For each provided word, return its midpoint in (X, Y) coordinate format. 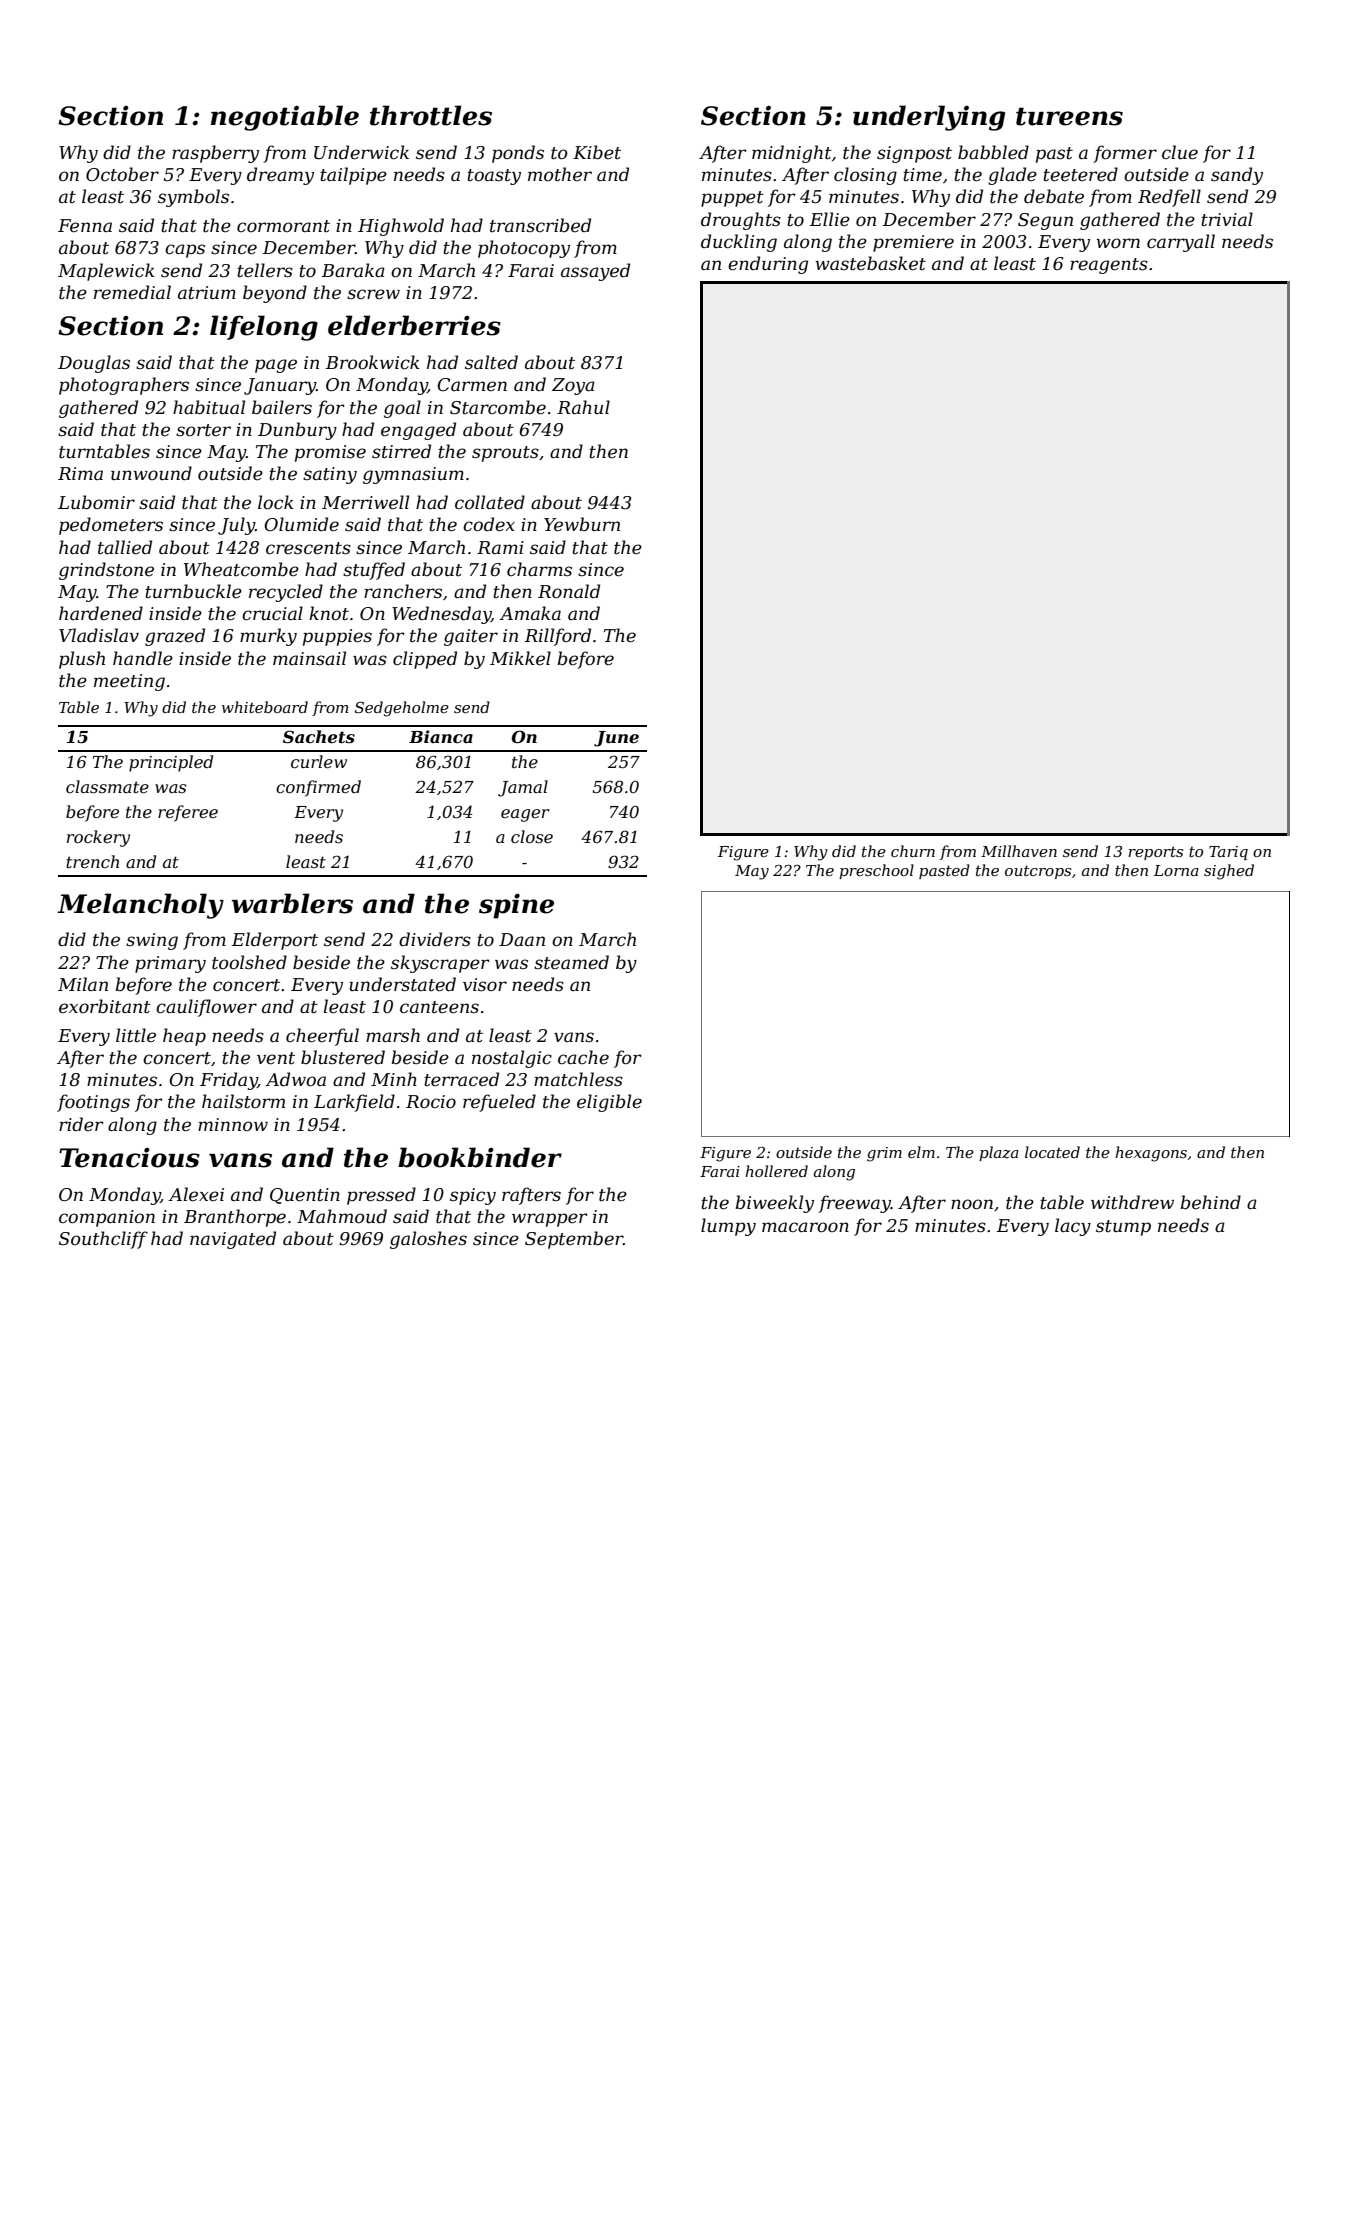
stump (1123, 1228)
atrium (207, 292)
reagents (1109, 266)
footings (93, 1103)
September (574, 1240)
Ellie (830, 219)
